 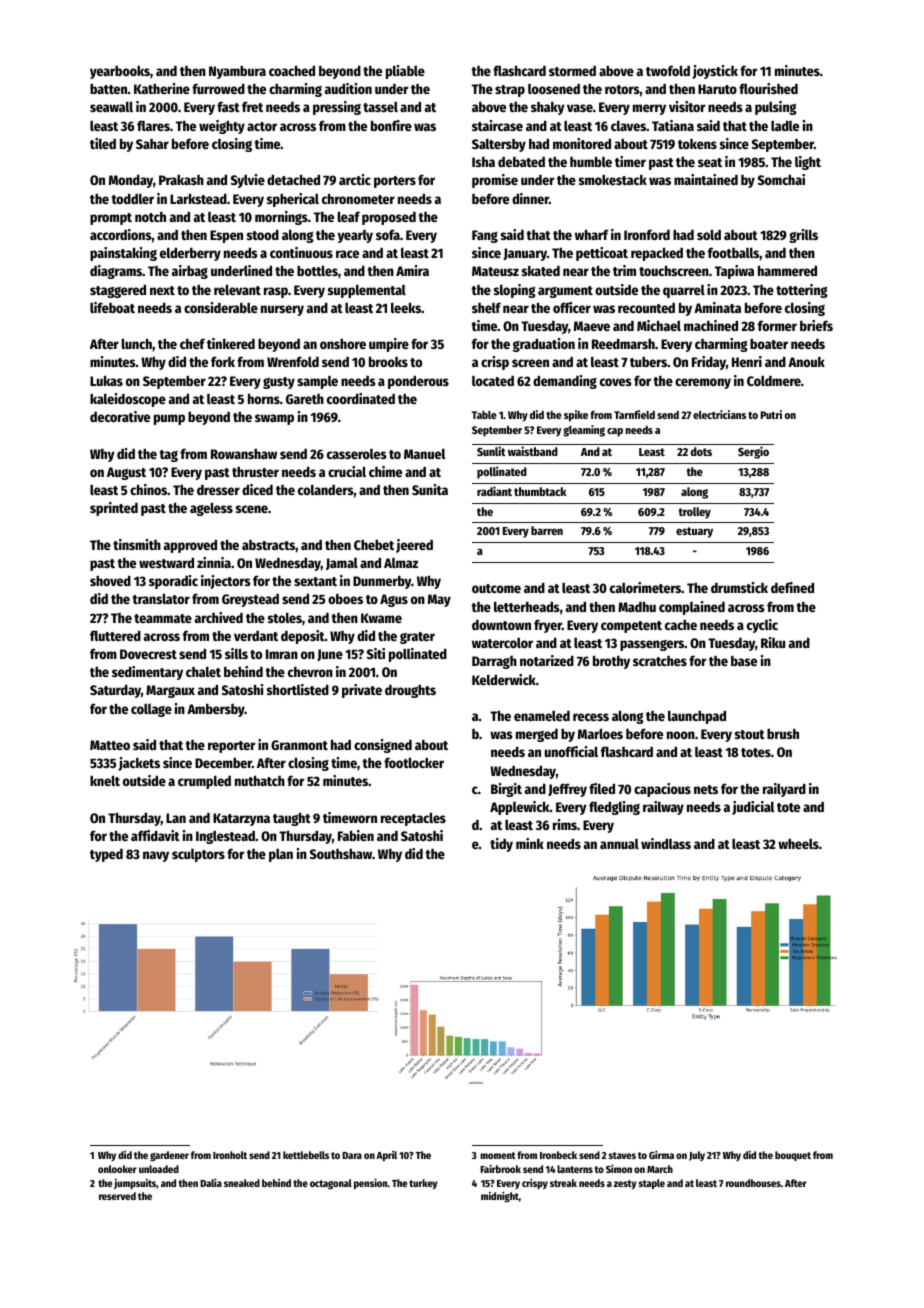 What do you see at coordinates (494, 491) in the document?
I see `radiant` at bounding box center [494, 491].
